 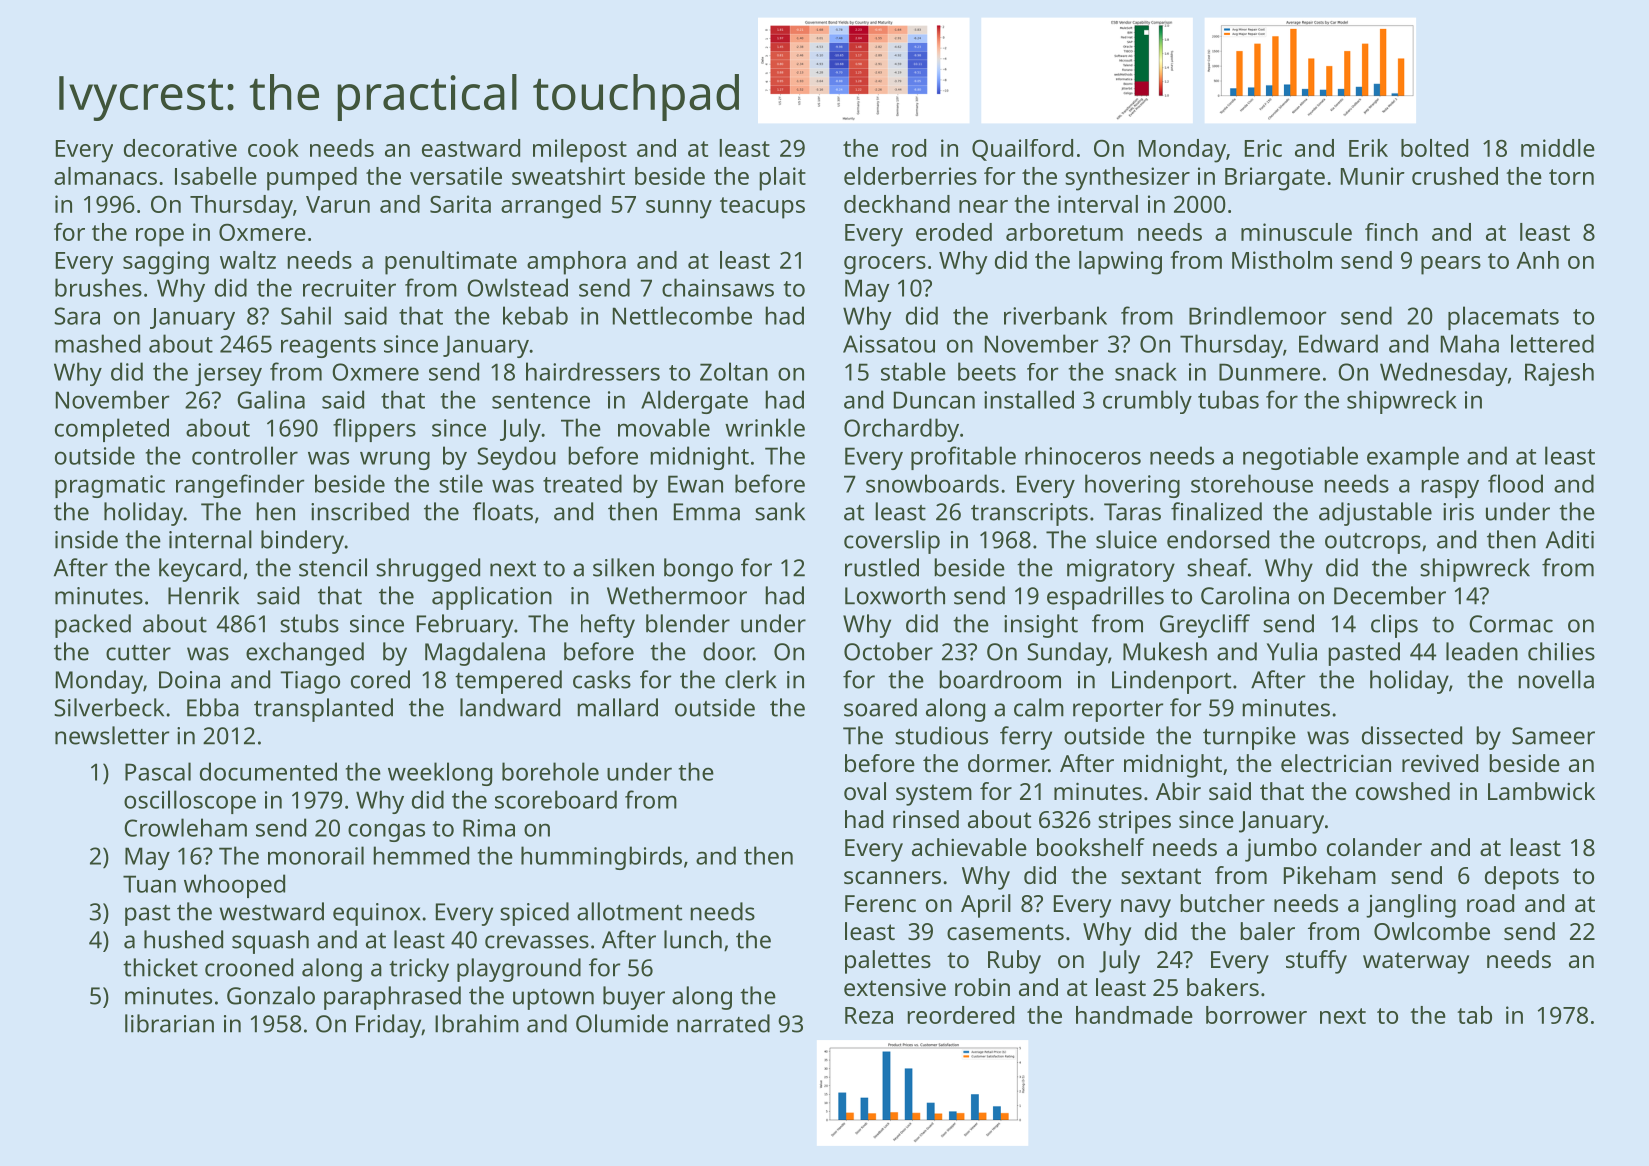 I want to click on milepost, so click(x=580, y=151).
